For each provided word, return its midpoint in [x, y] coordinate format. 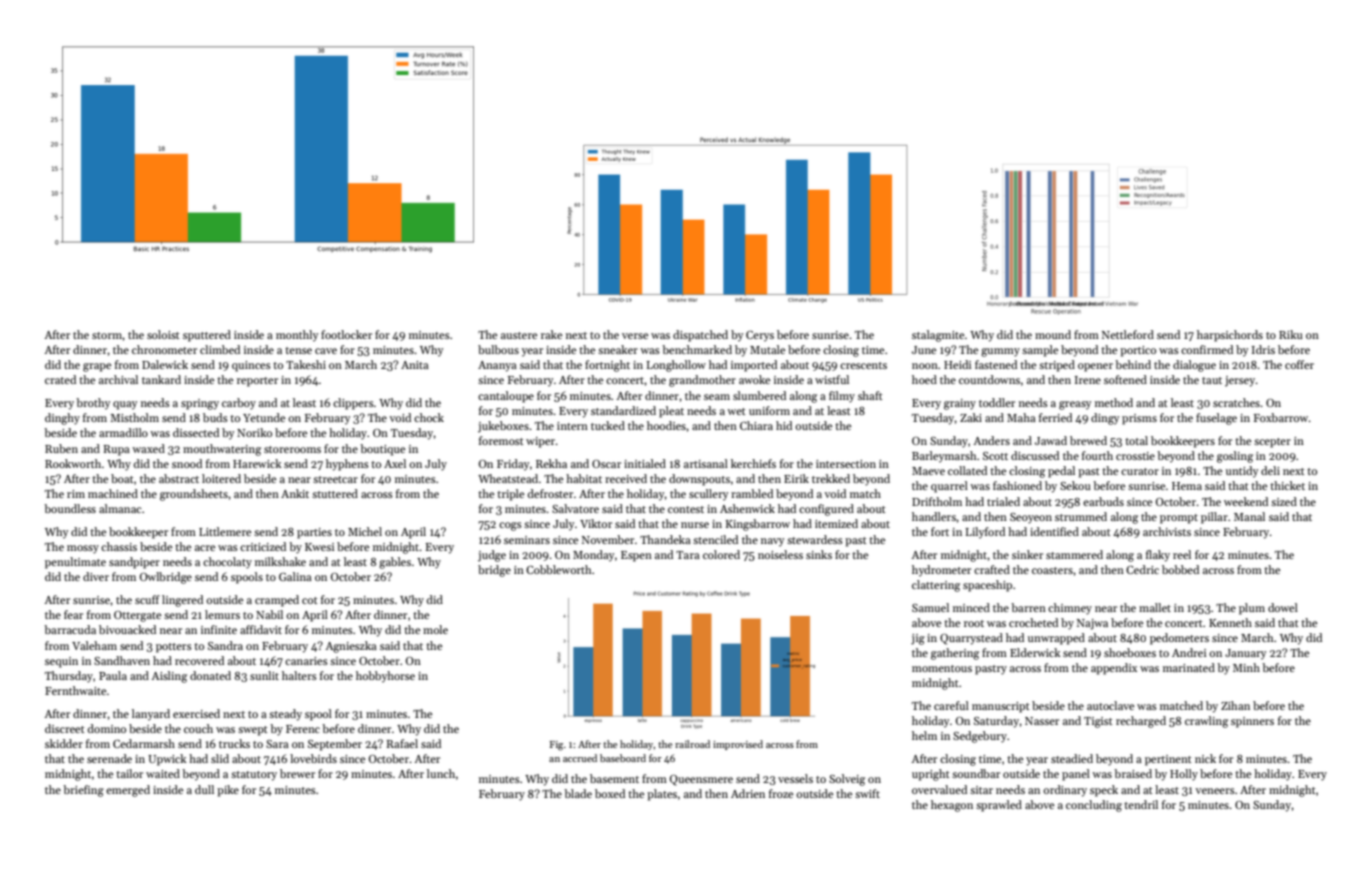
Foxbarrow [1281, 417]
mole [435, 629]
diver [96, 576]
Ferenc [303, 729]
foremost [501, 440]
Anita [415, 365]
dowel [1283, 607]
